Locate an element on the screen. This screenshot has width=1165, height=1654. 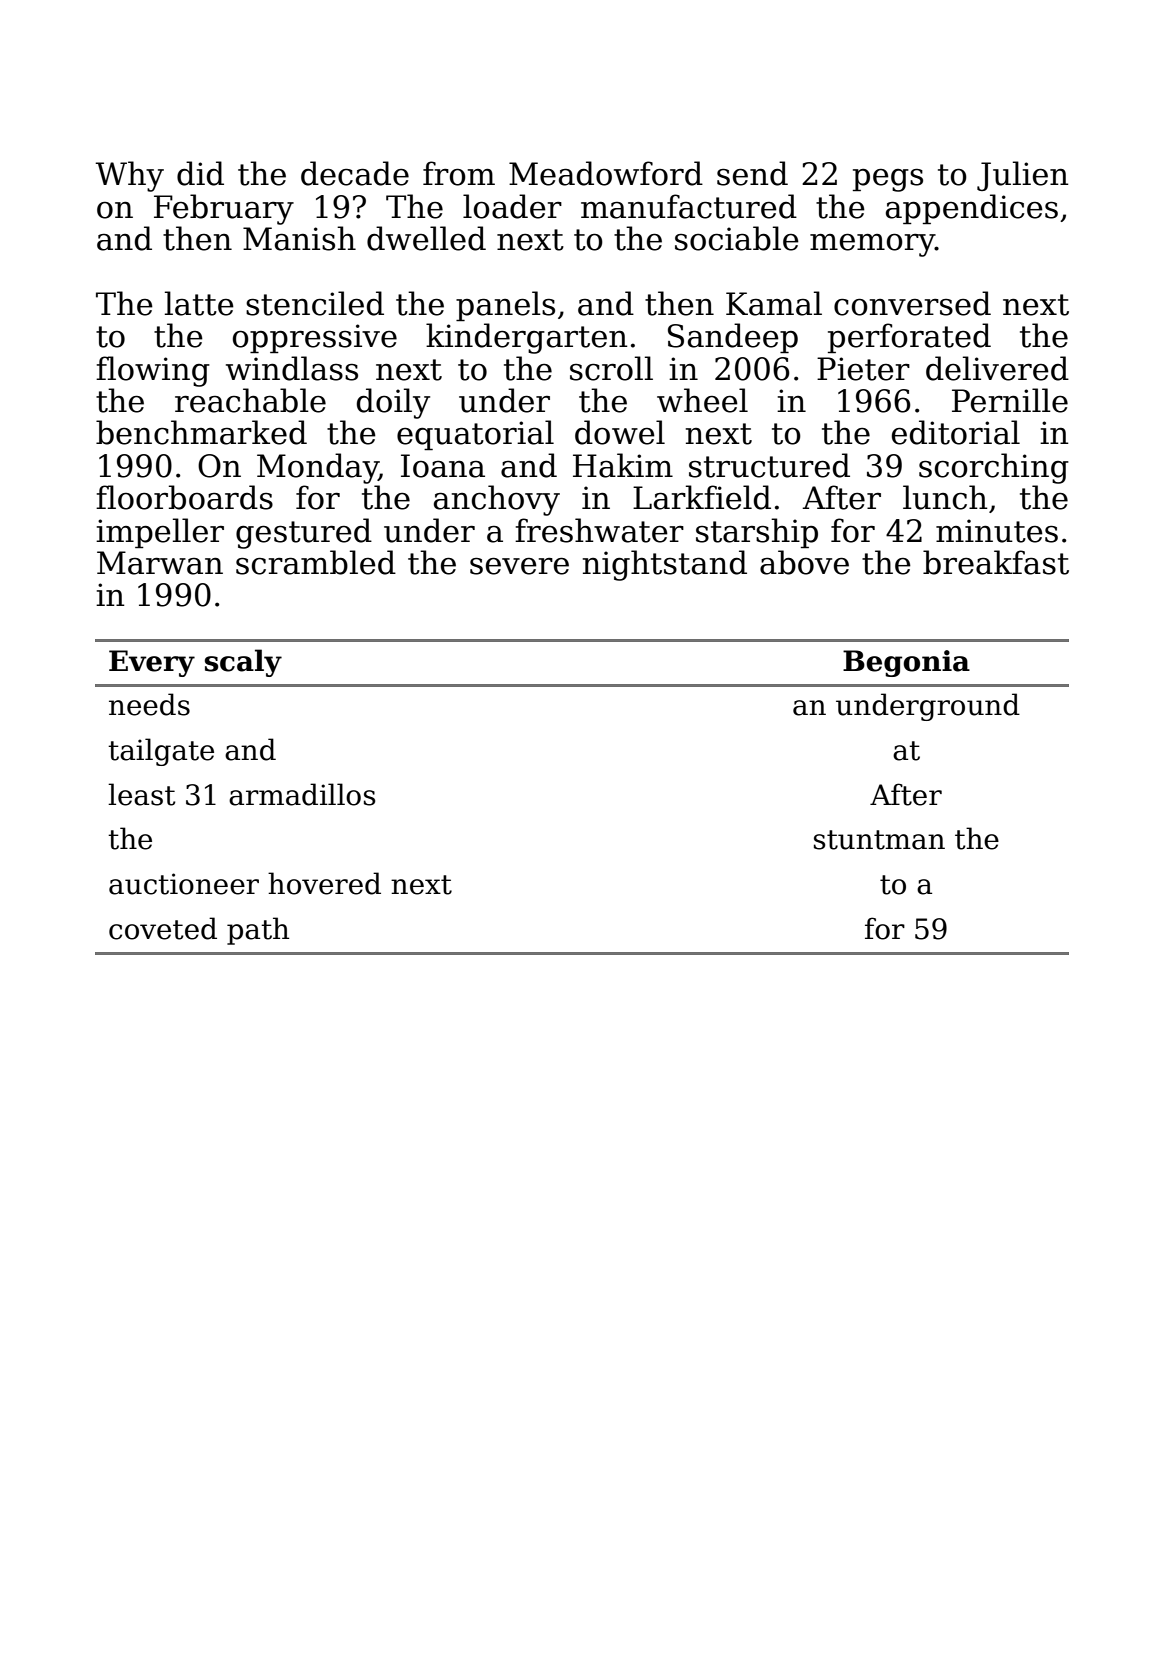
stuntman is located at coordinates (879, 840).
